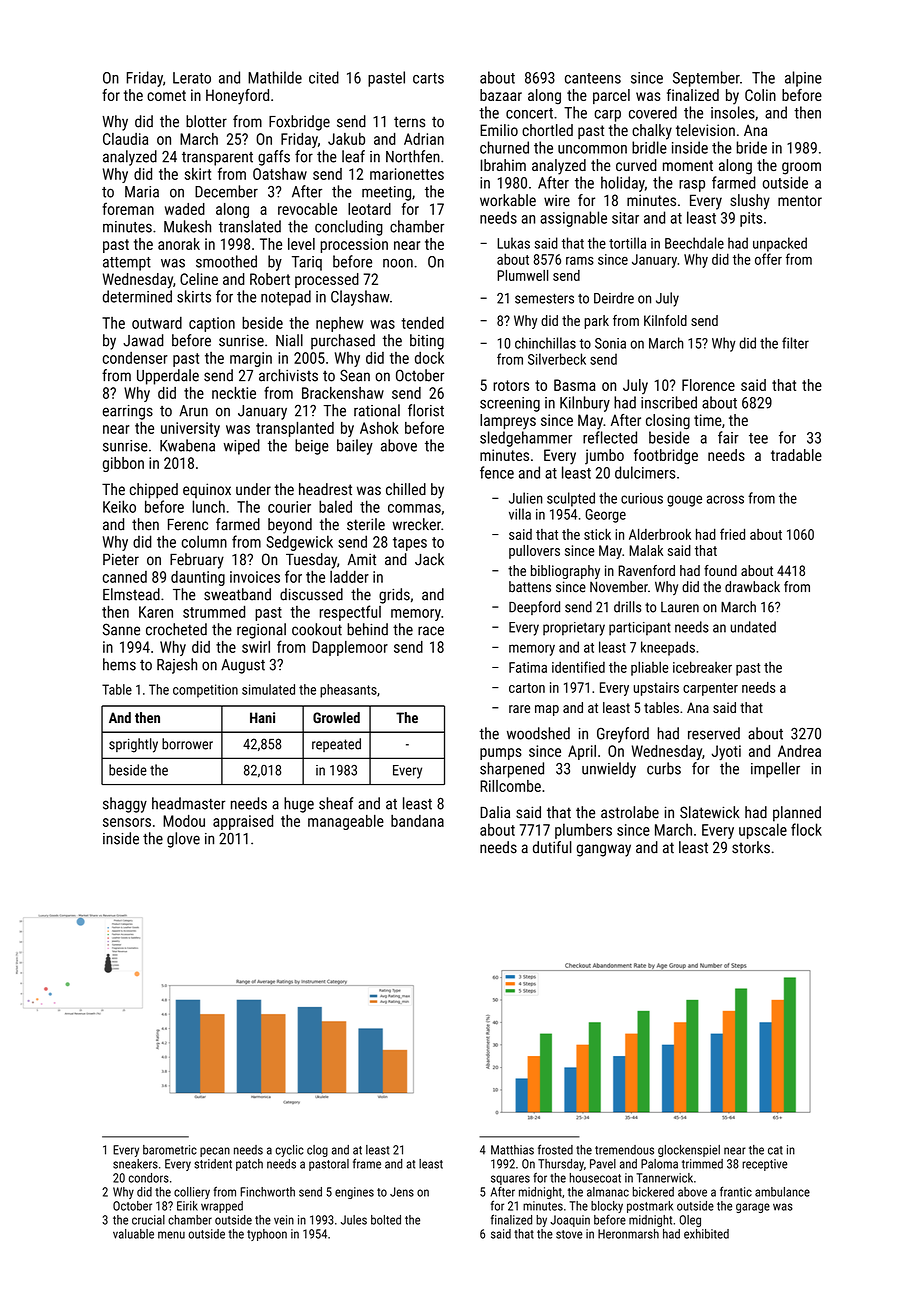  I want to click on alpine, so click(803, 79).
